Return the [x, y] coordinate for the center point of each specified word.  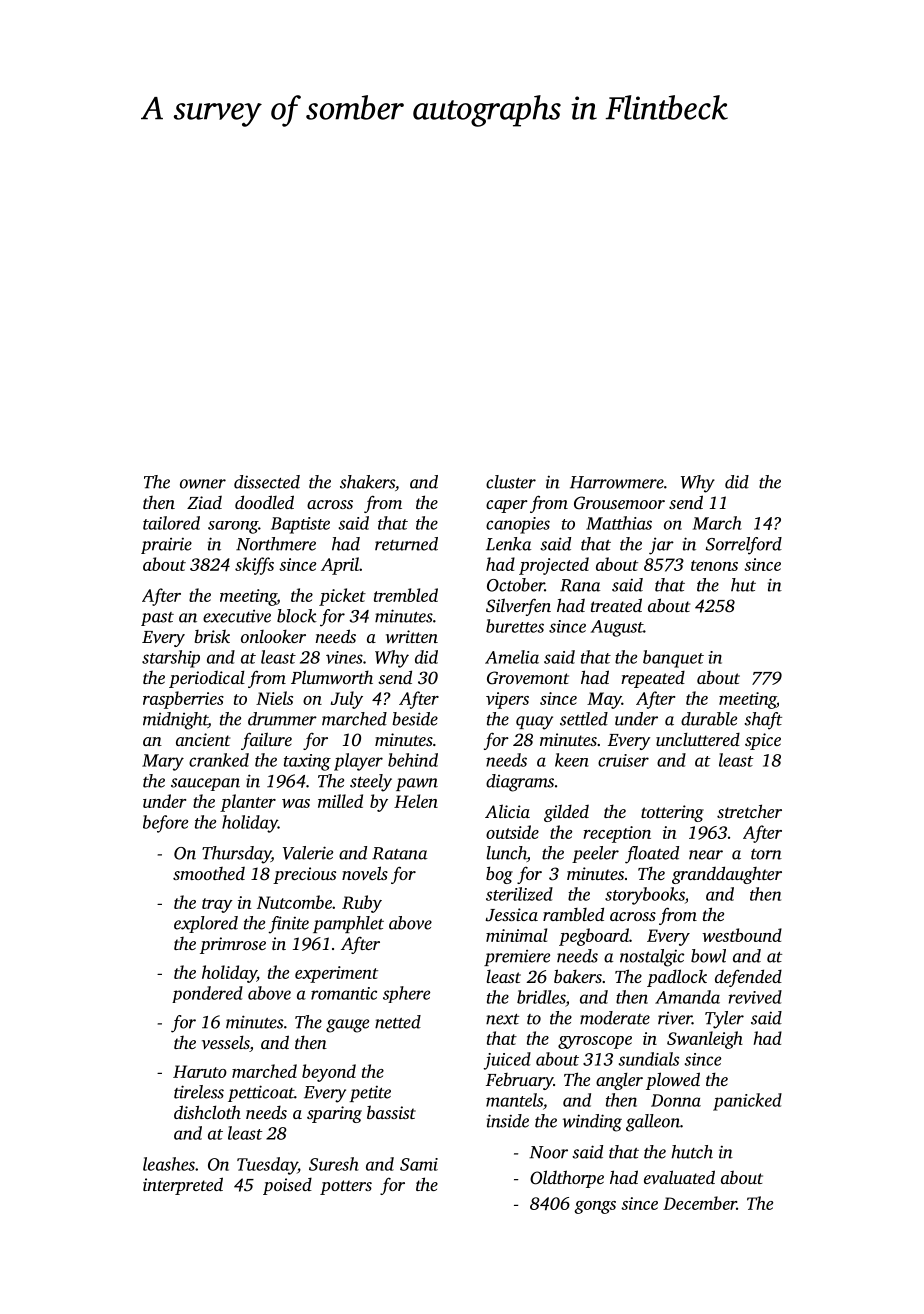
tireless [199, 1092]
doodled [264, 502]
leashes [169, 1164]
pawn [417, 784]
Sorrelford [744, 546]
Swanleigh [705, 1040]
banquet [673, 659]
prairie [166, 546]
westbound [742, 935]
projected [554, 566]
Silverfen [518, 607]
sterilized [519, 894]
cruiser [623, 760]
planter [248, 803]
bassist [391, 1112]
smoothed [209, 873]
